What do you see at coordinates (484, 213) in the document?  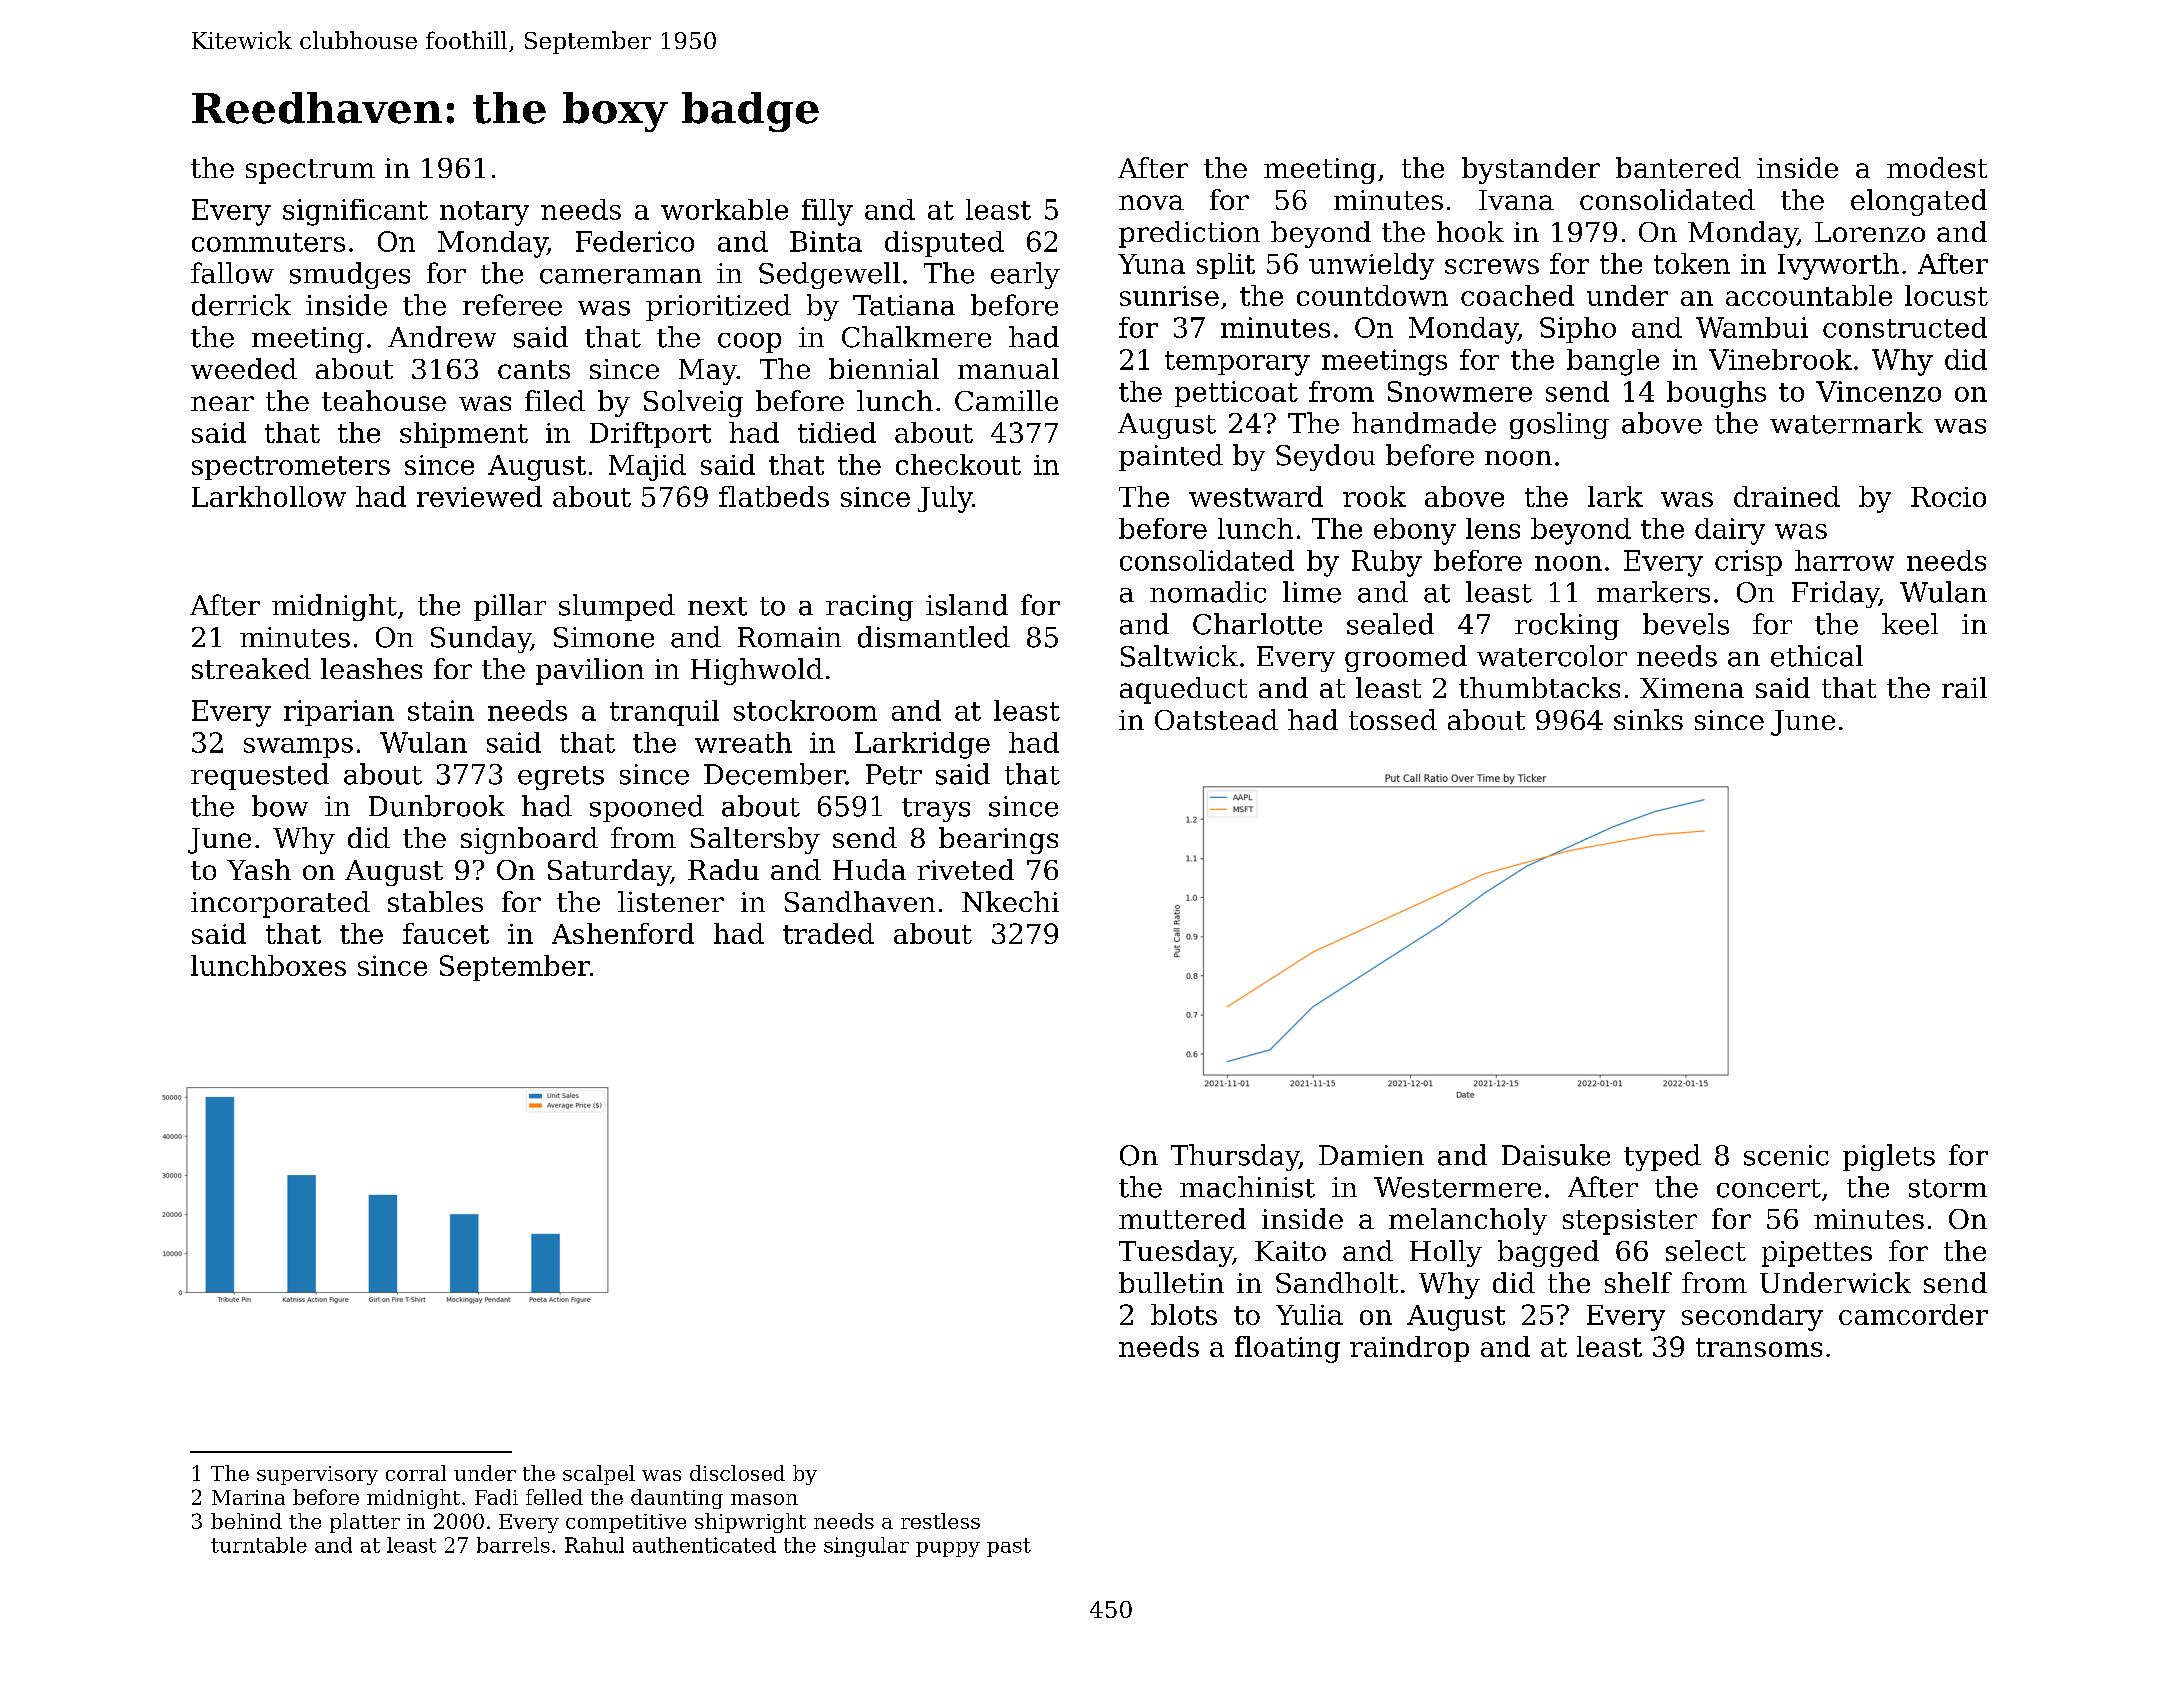 I see `notary` at bounding box center [484, 213].
